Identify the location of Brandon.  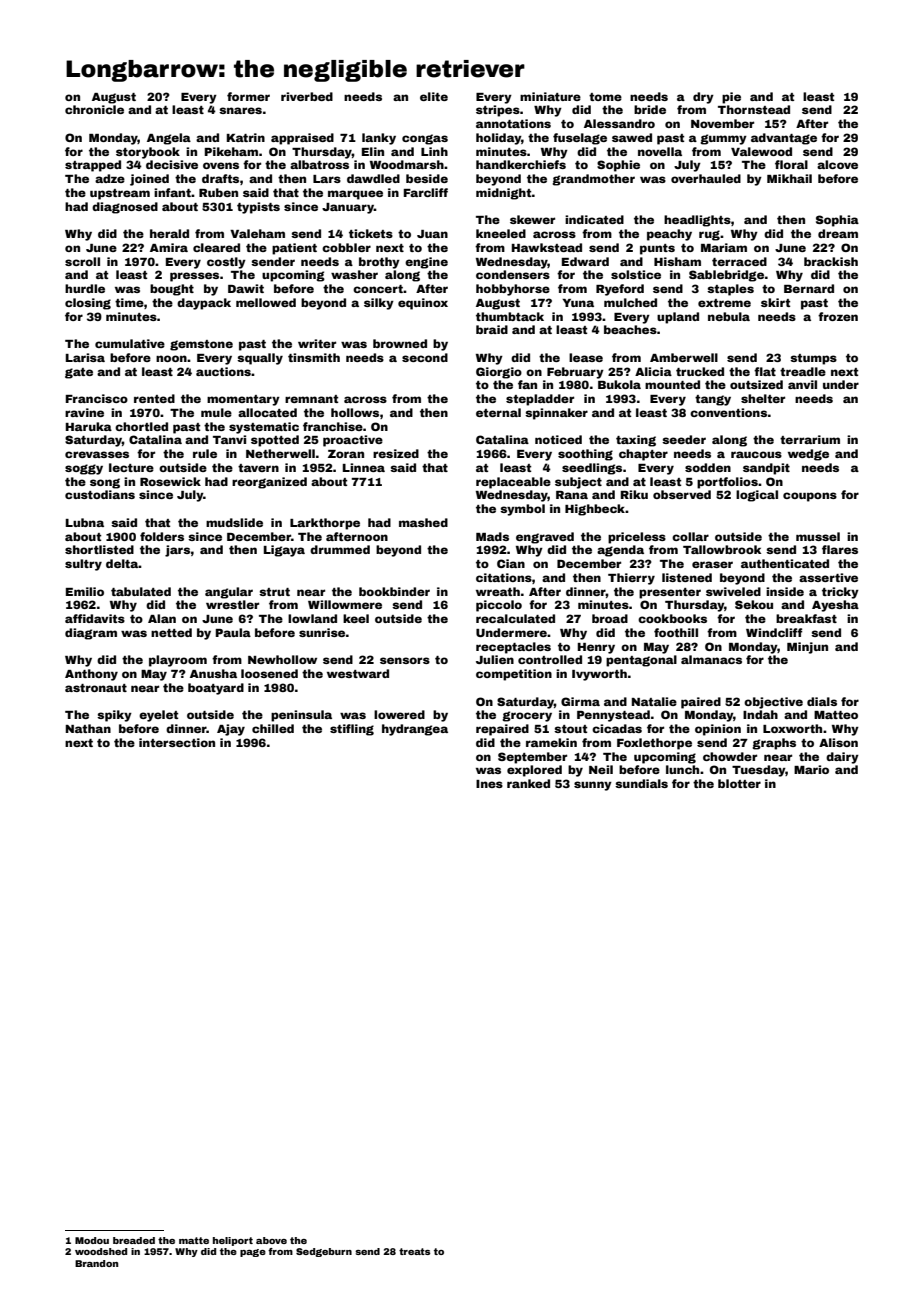
(96, 1263).
